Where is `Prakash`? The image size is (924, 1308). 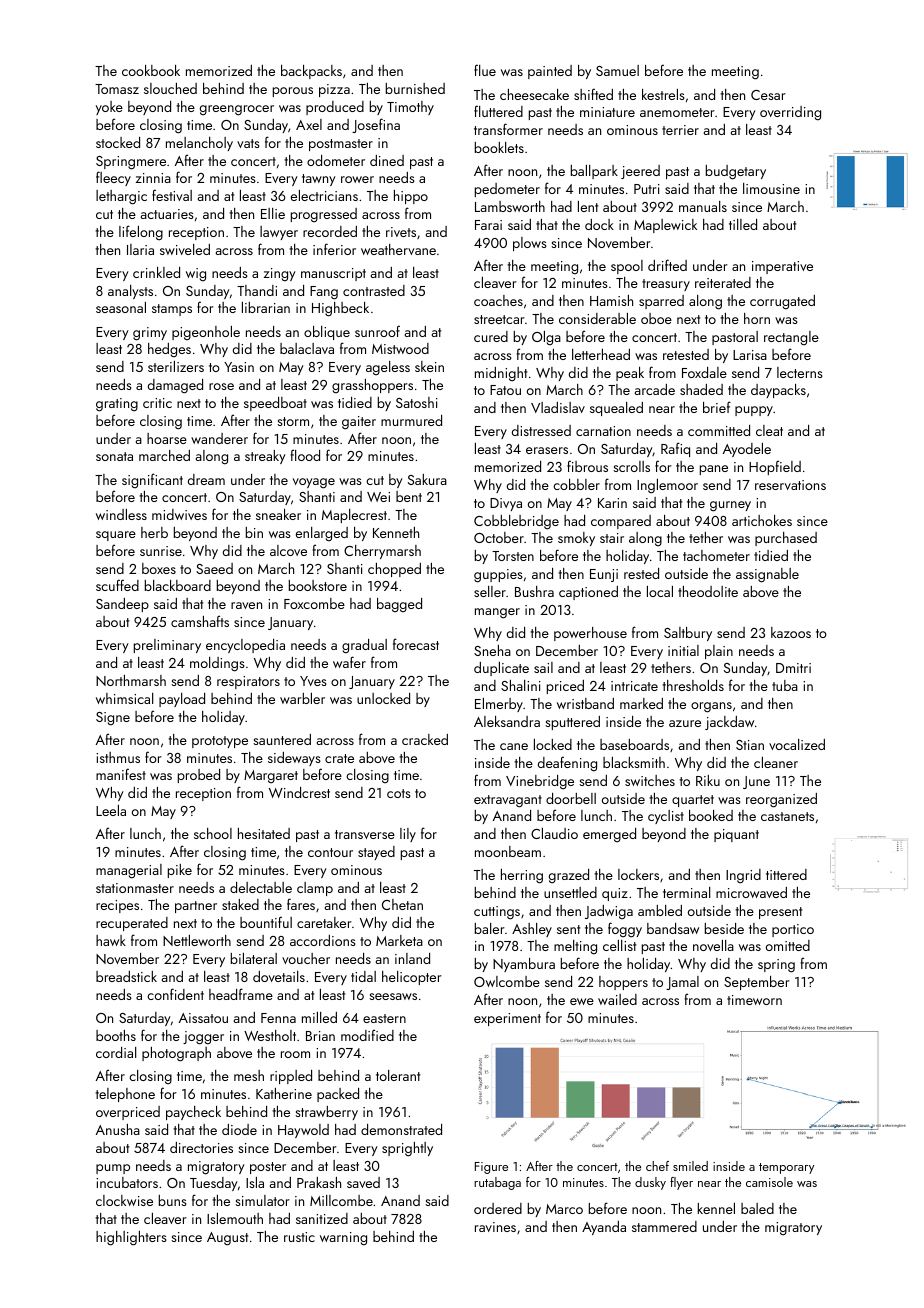
Prakash is located at coordinates (319, 1182).
